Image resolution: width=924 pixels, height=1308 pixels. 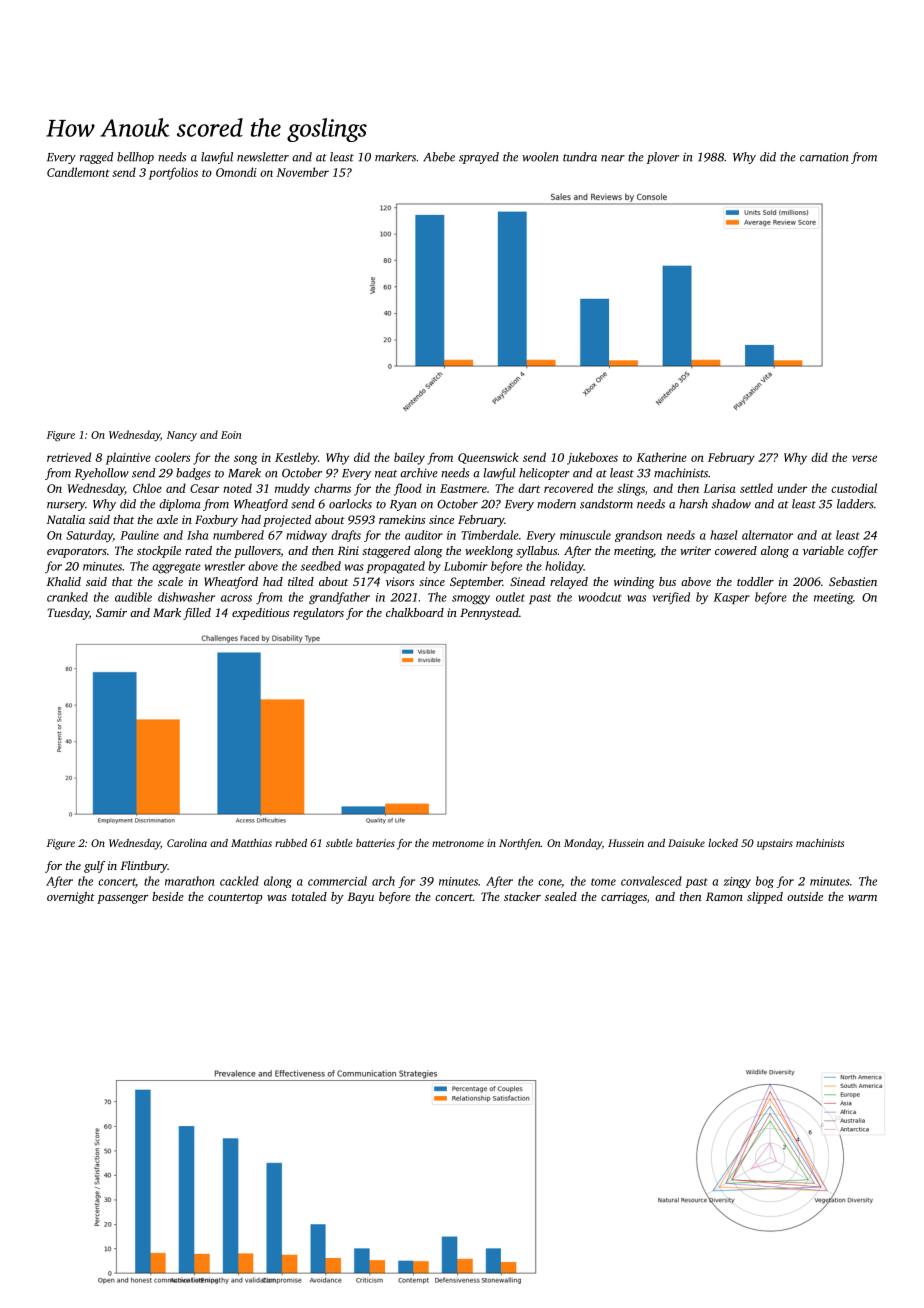 What do you see at coordinates (187, 843) in the screenshot?
I see `Carolina` at bounding box center [187, 843].
